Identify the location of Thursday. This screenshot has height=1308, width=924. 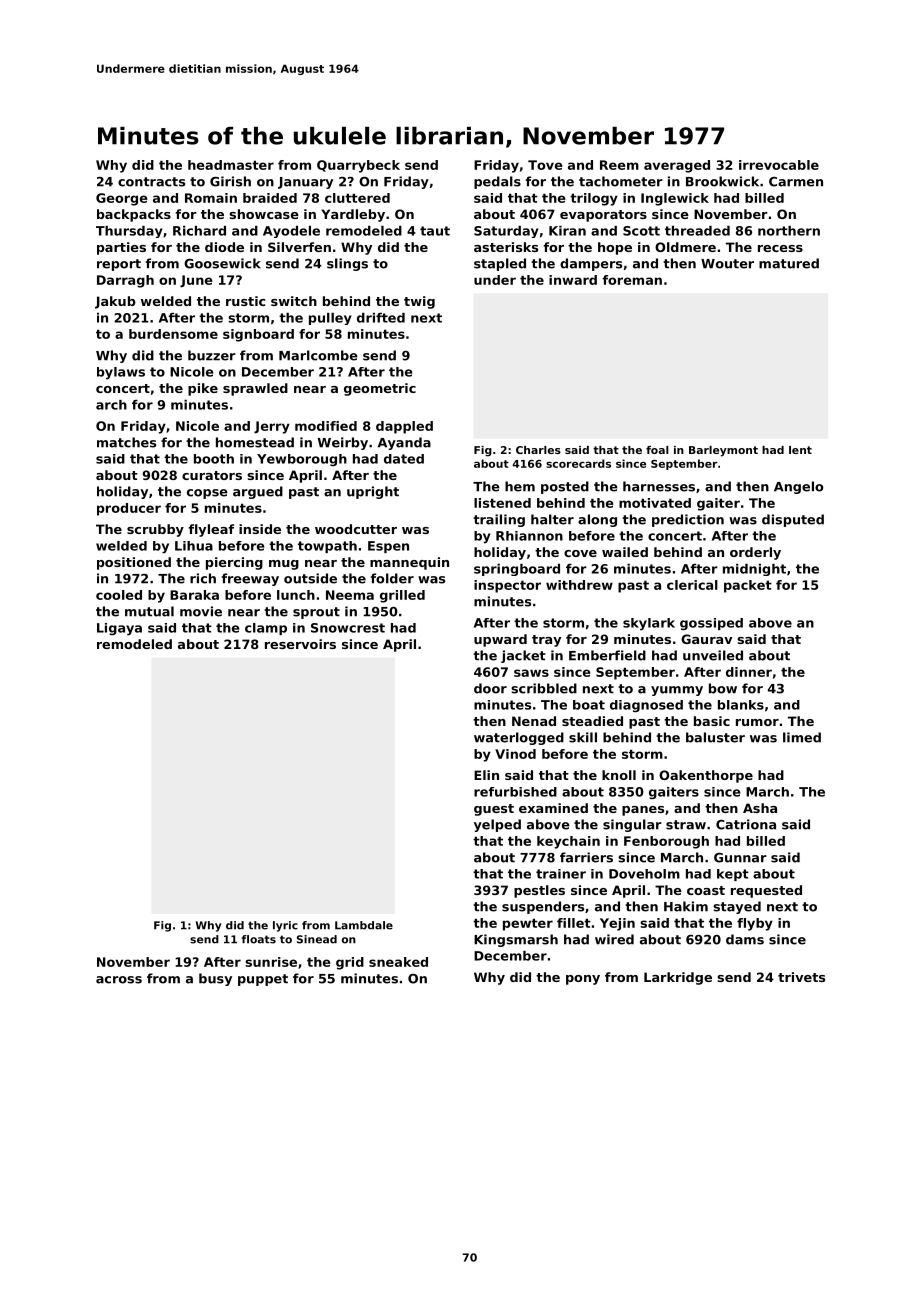
(129, 232).
